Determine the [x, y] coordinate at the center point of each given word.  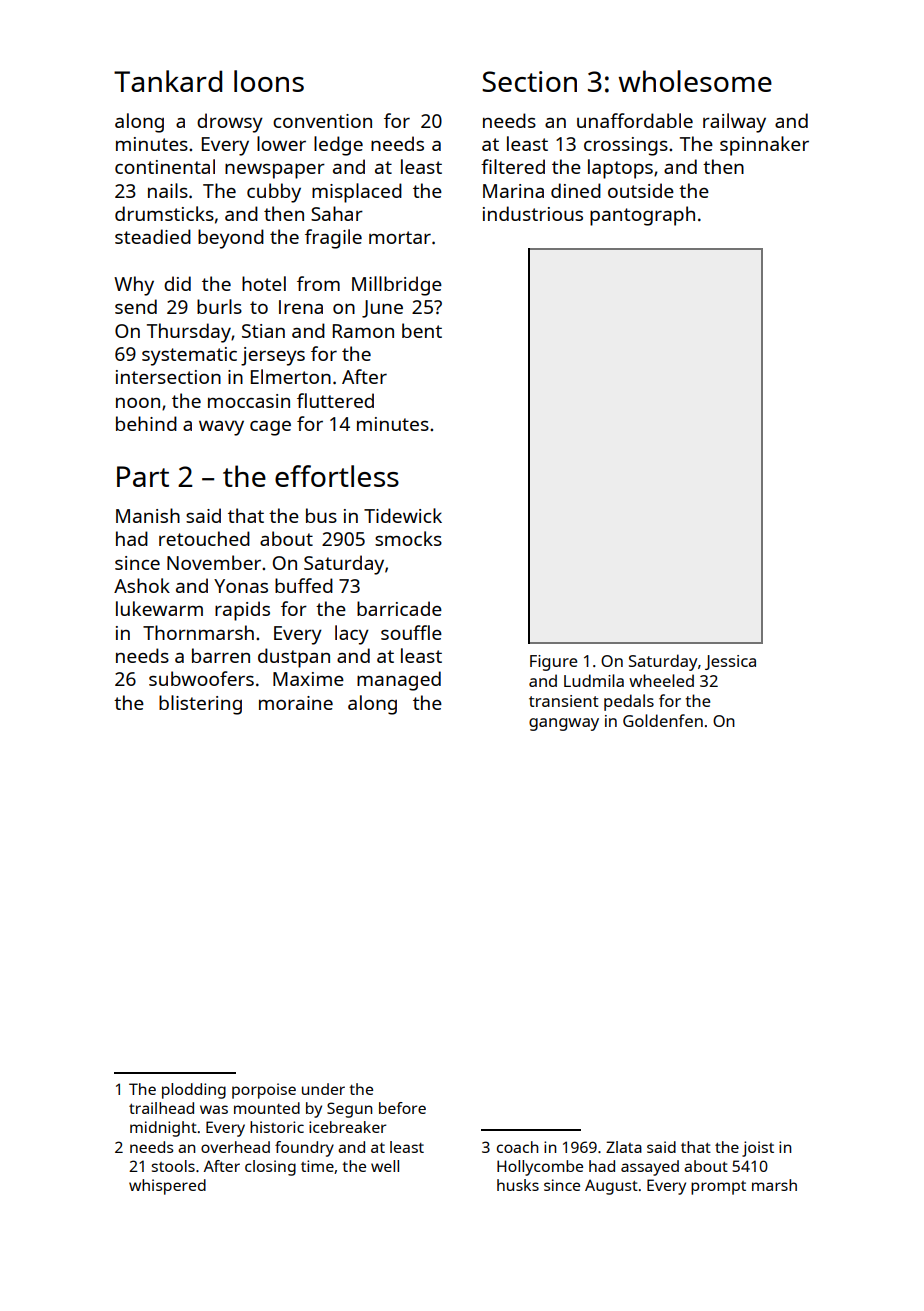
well [385, 1166]
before [402, 1108]
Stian [263, 331]
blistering [200, 705]
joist [758, 1149]
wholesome [695, 81]
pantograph [642, 216]
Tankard [168, 81]
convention [322, 121]
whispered [167, 1187]
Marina [513, 191]
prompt [718, 1188]
